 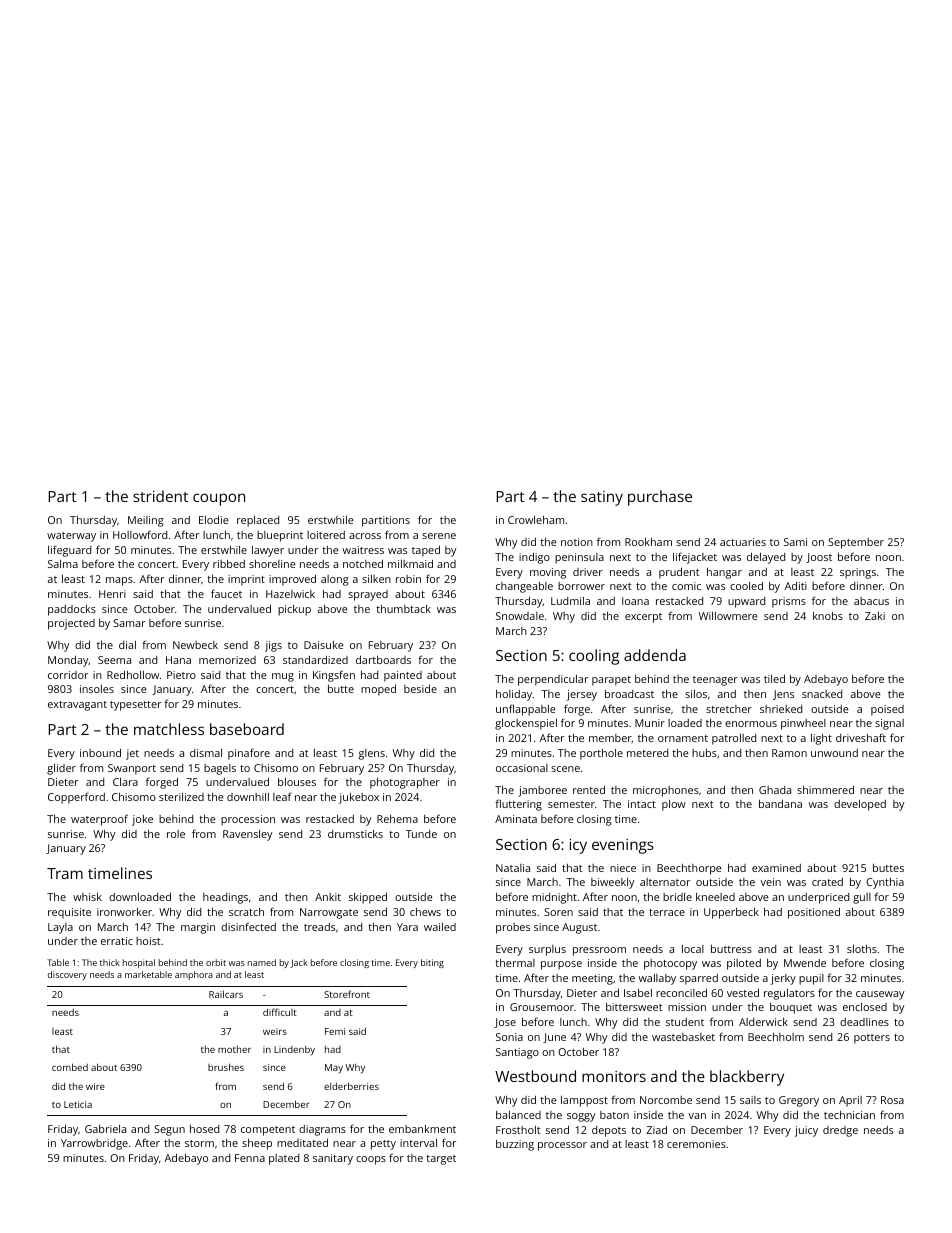 I want to click on leaf, so click(x=282, y=796).
